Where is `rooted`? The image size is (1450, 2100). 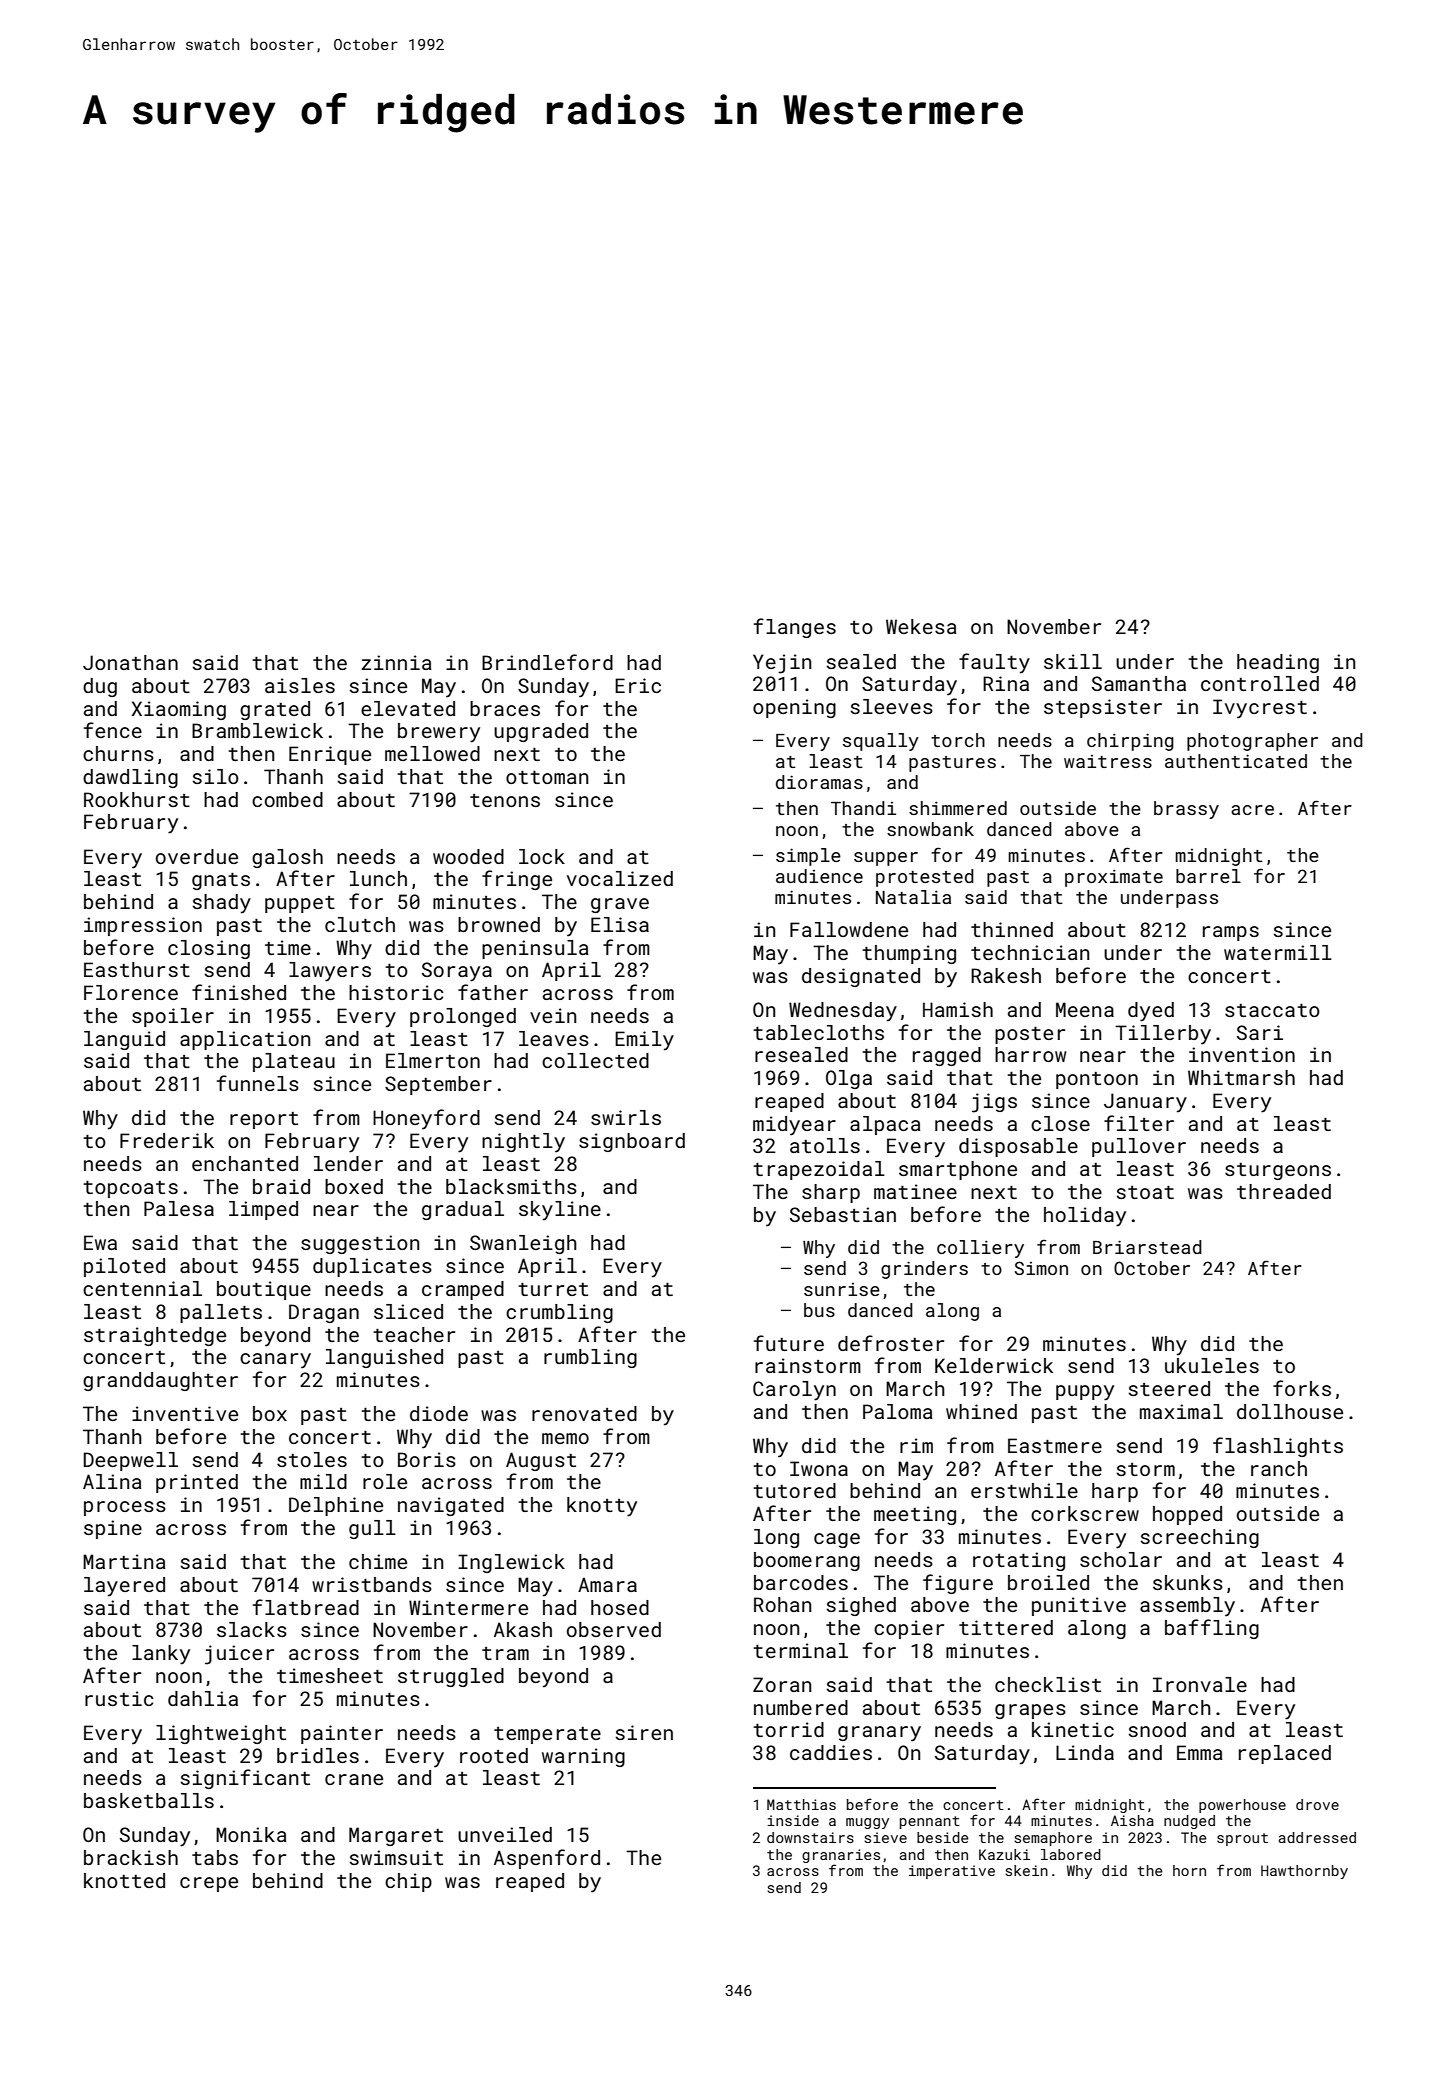 rooted is located at coordinates (494, 1755).
